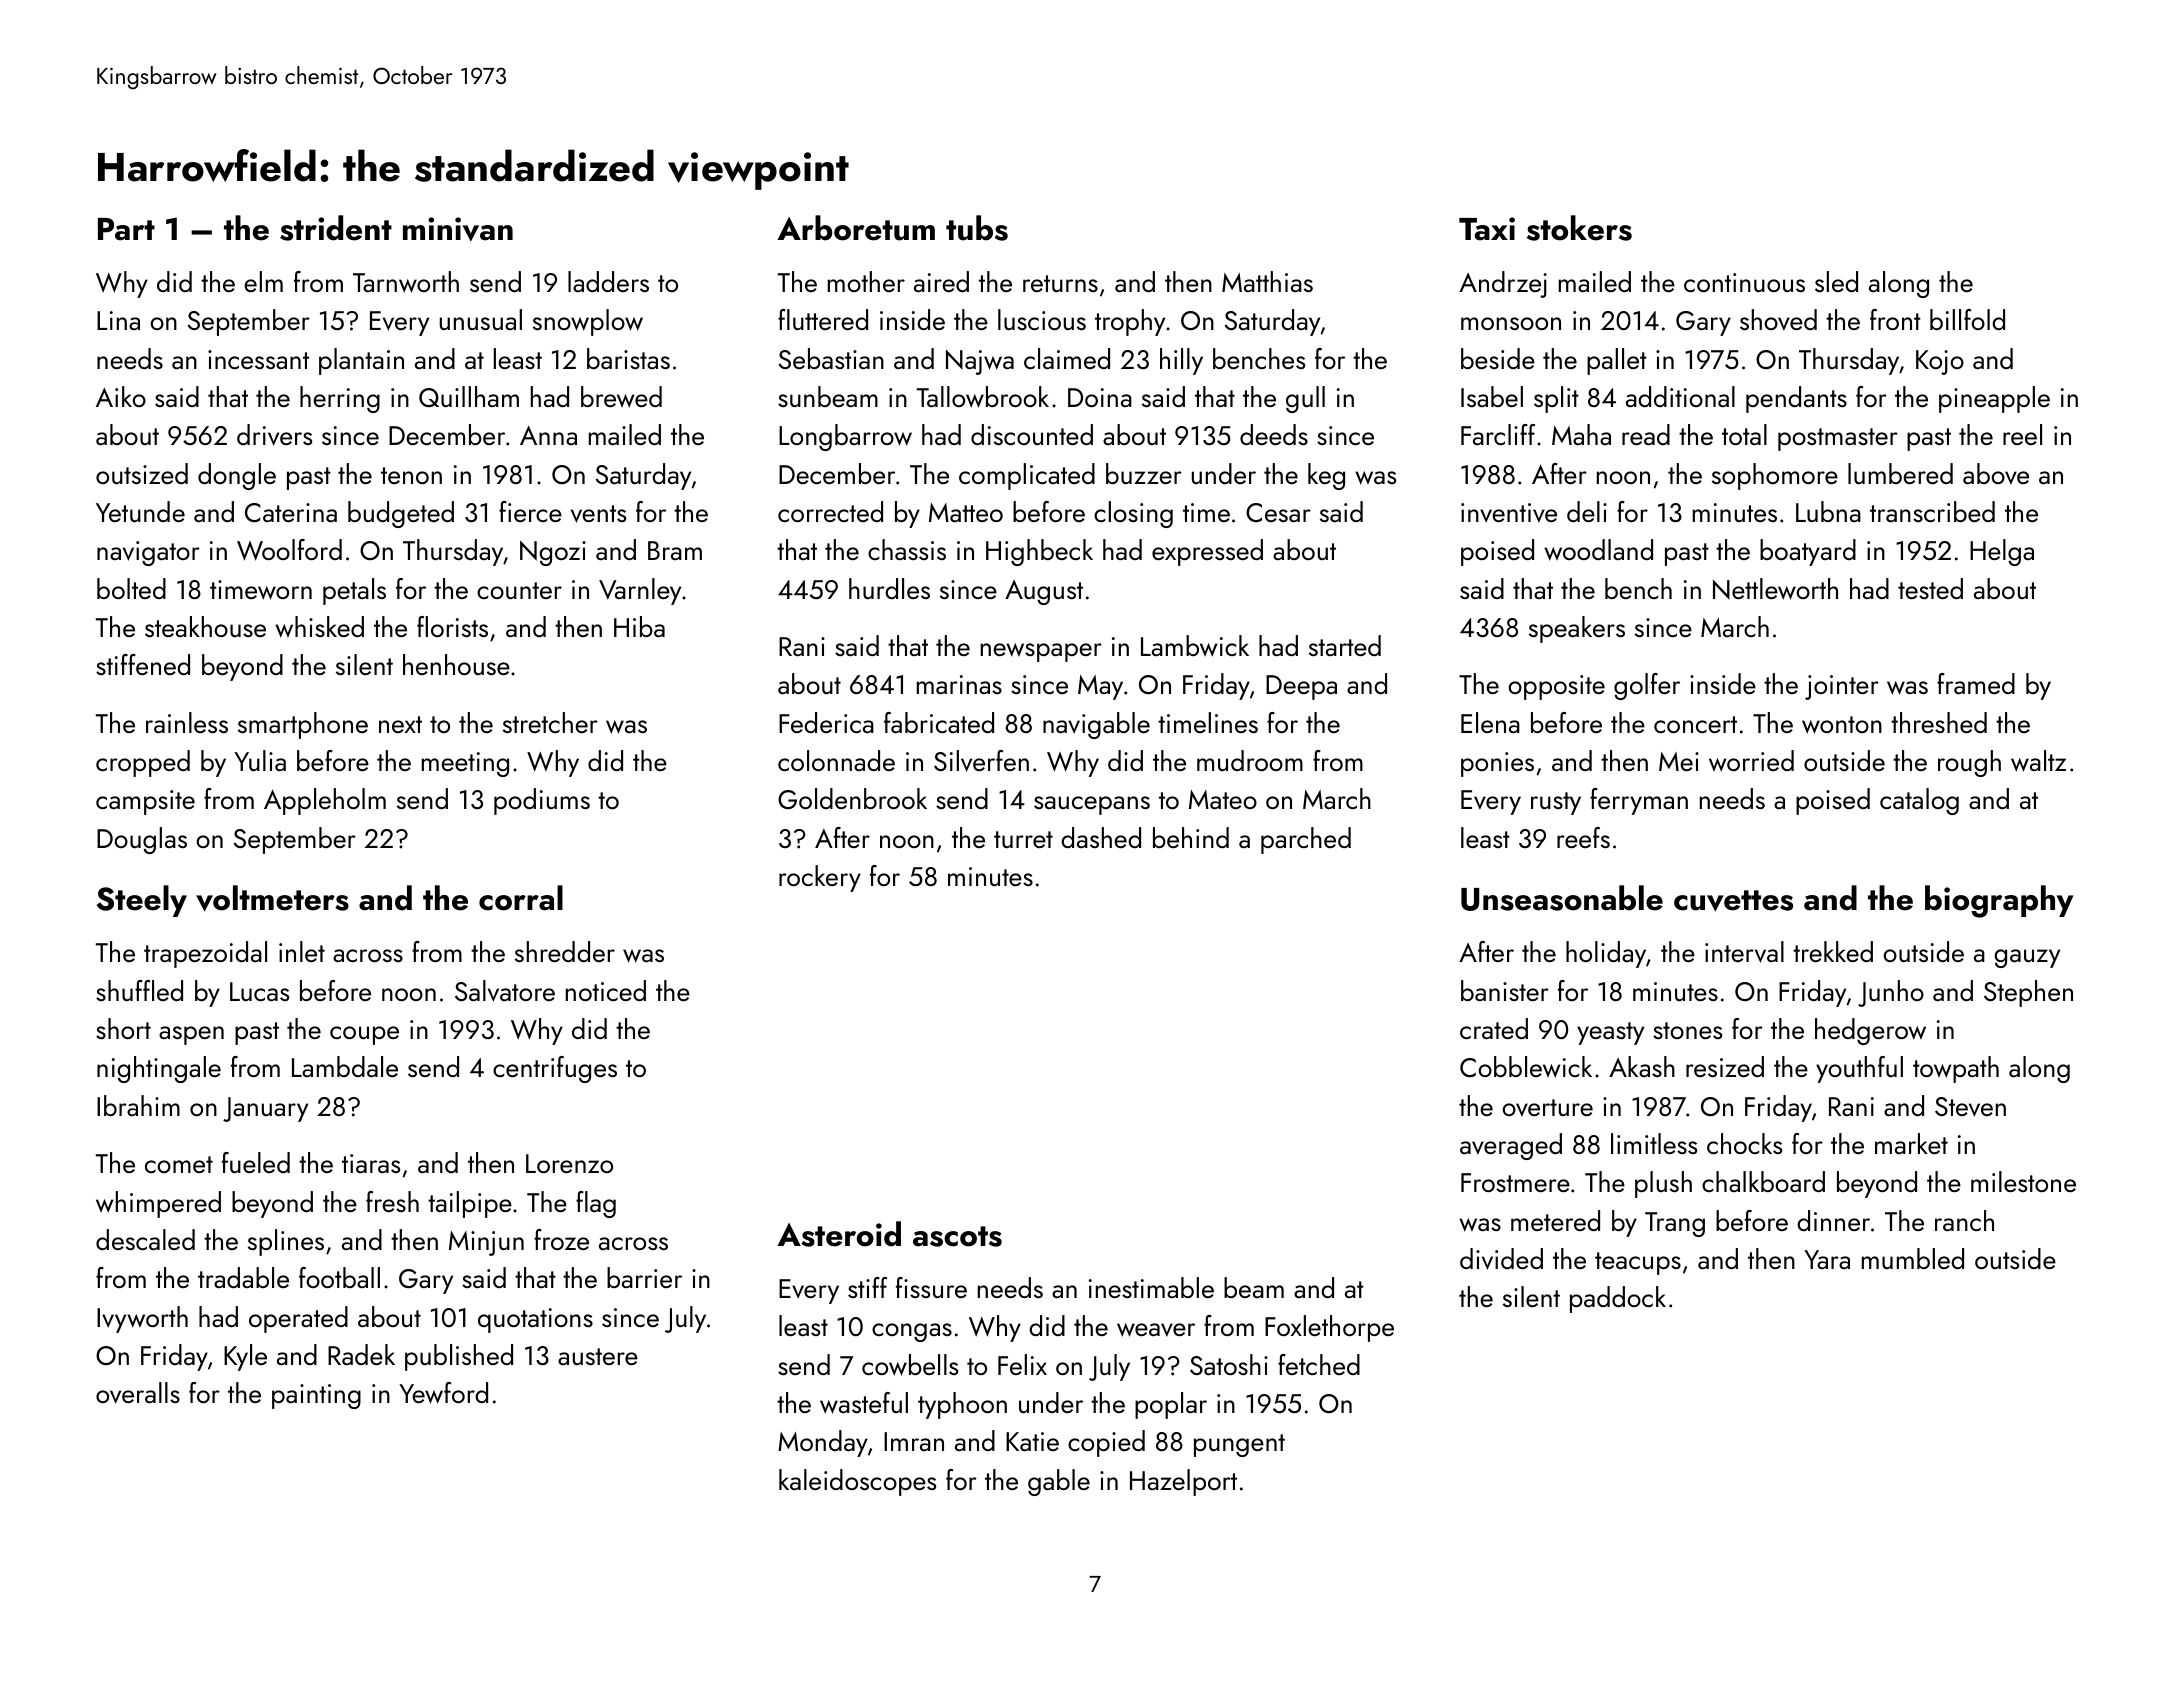  I want to click on rockery, so click(820, 878).
